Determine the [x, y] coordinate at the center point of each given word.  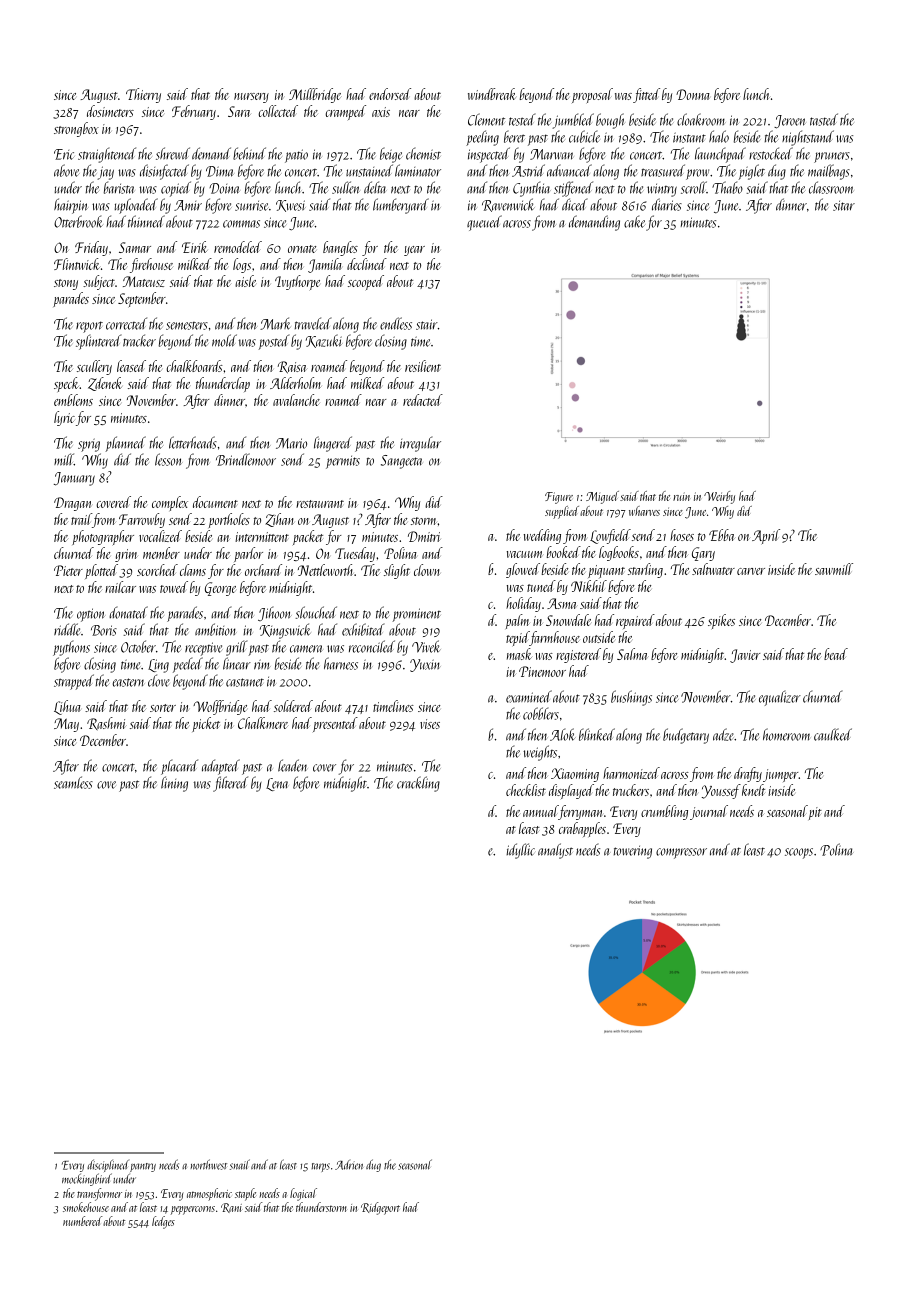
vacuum [524, 554]
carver [751, 571]
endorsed [390, 94]
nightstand [808, 138]
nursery [251, 98]
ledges [163, 1222]
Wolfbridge [220, 707]
